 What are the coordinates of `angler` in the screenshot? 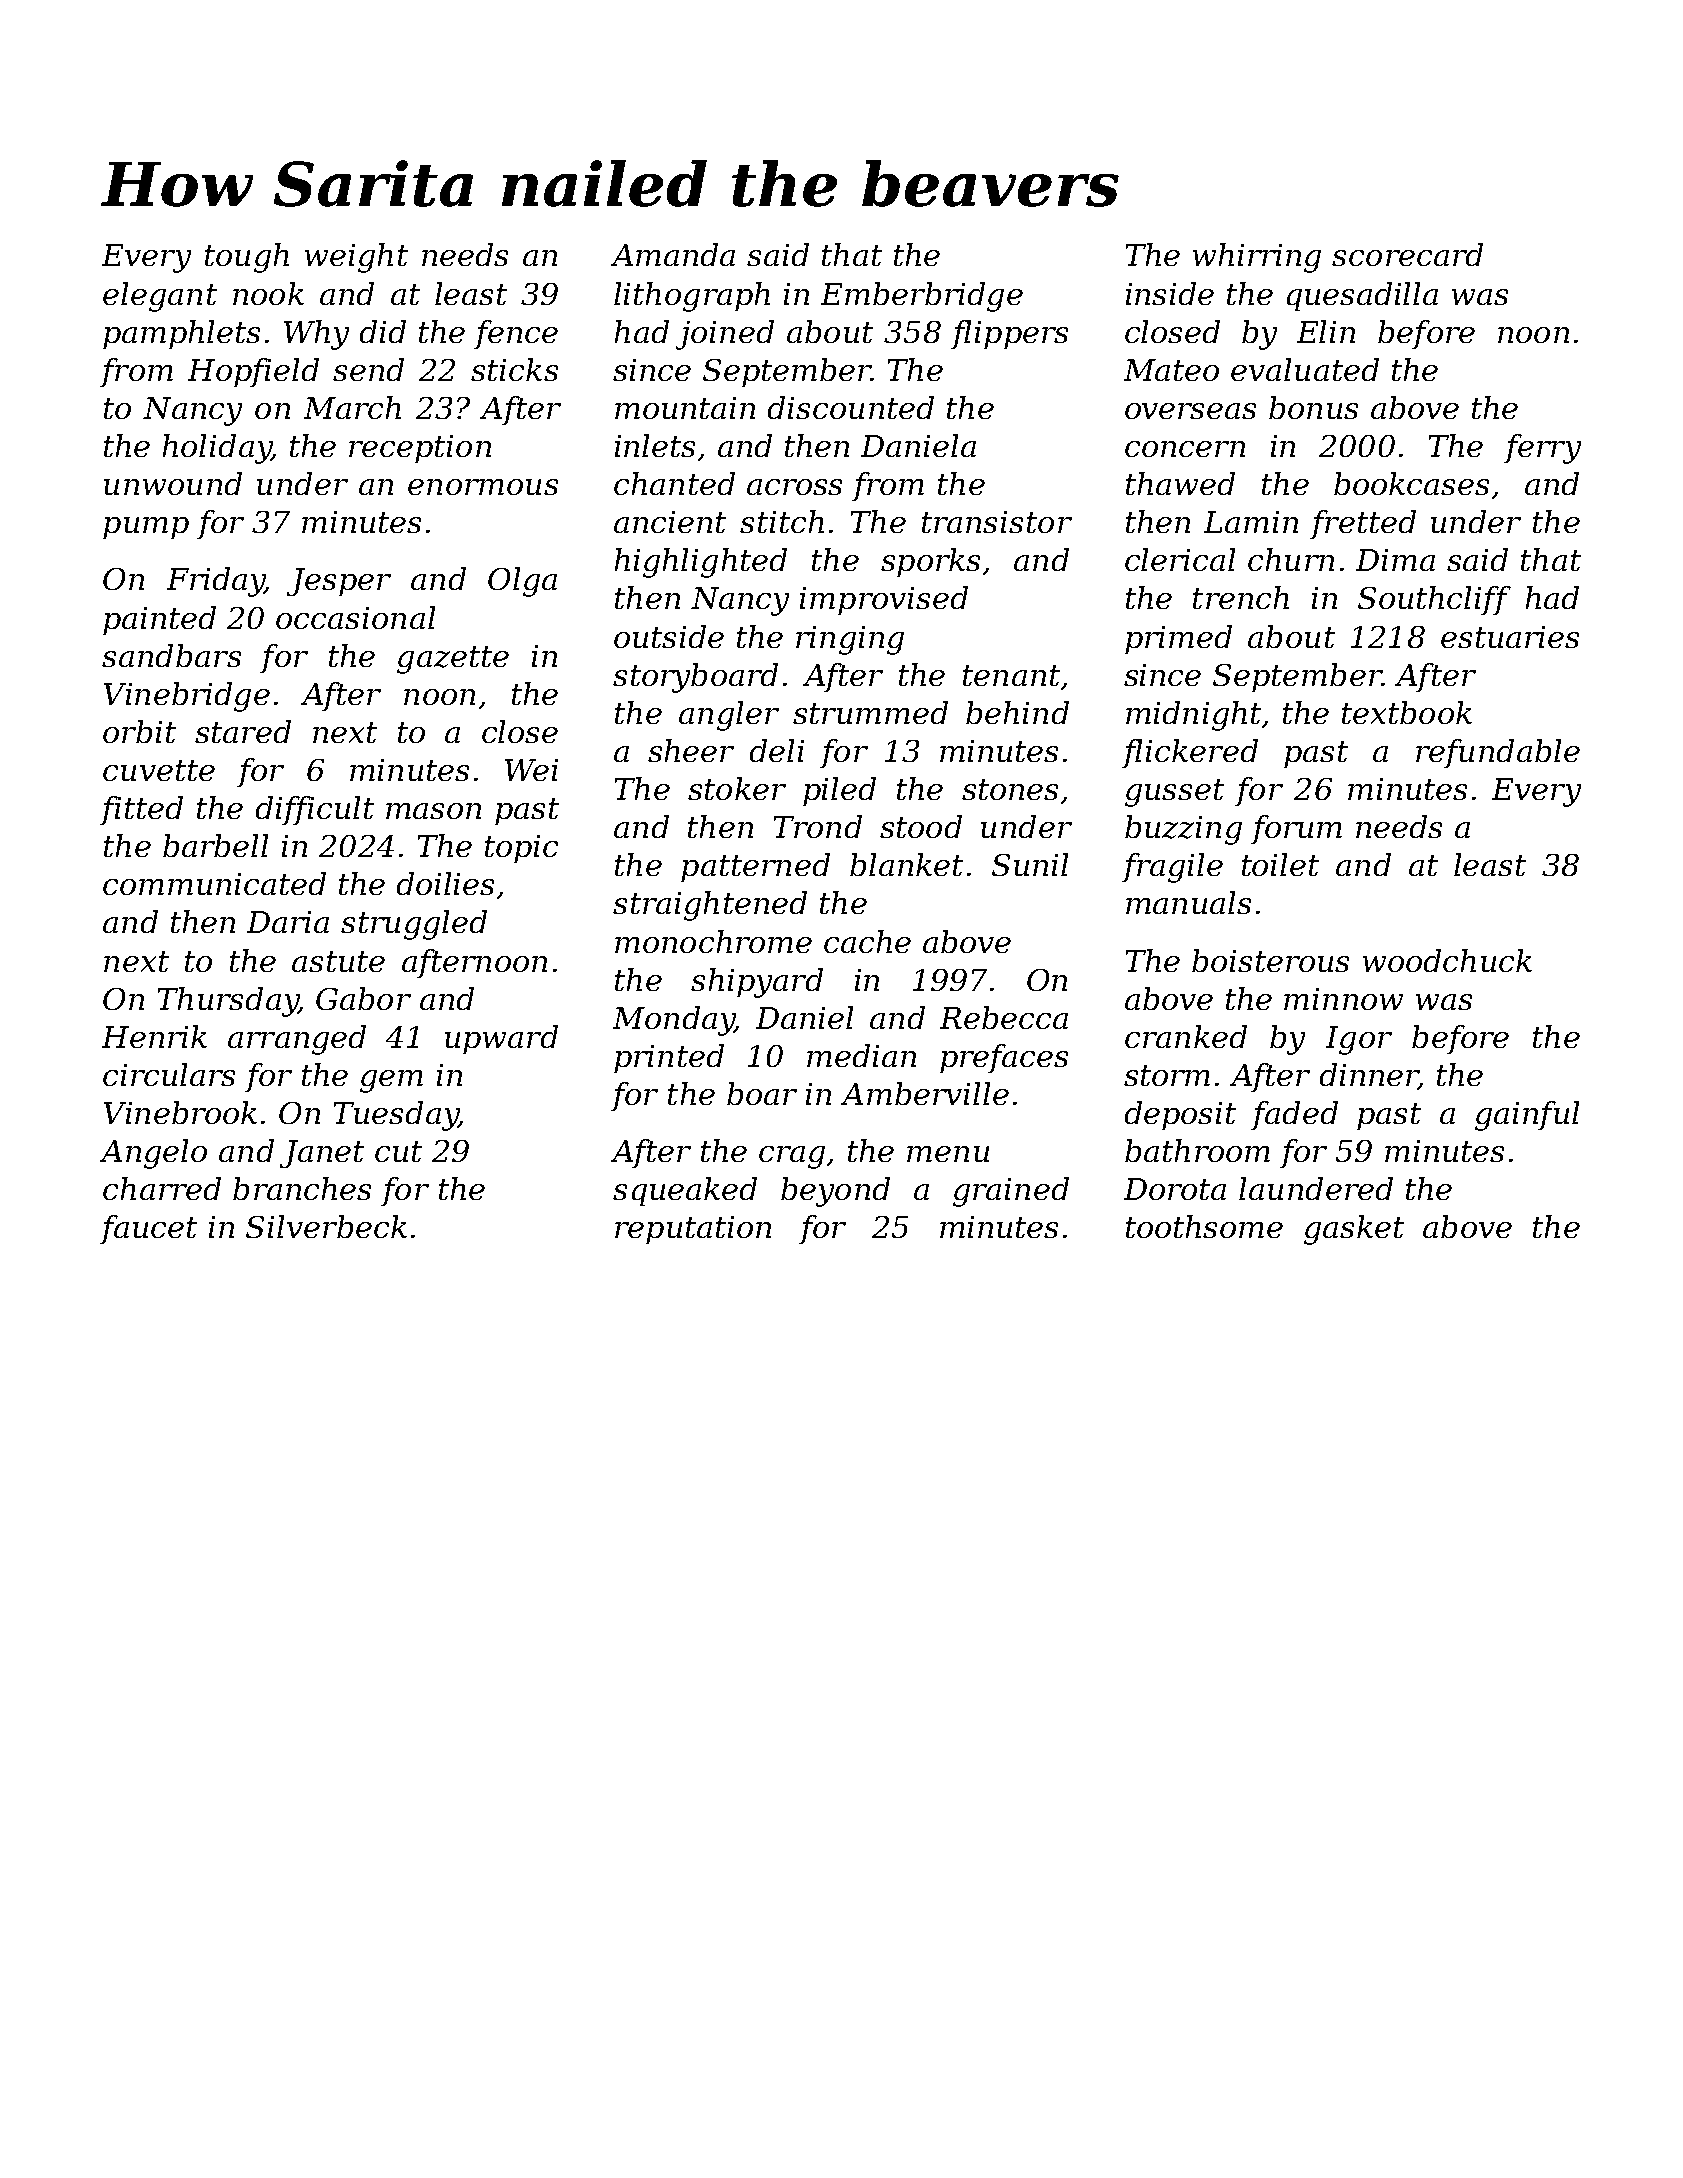 It's located at (729, 716).
